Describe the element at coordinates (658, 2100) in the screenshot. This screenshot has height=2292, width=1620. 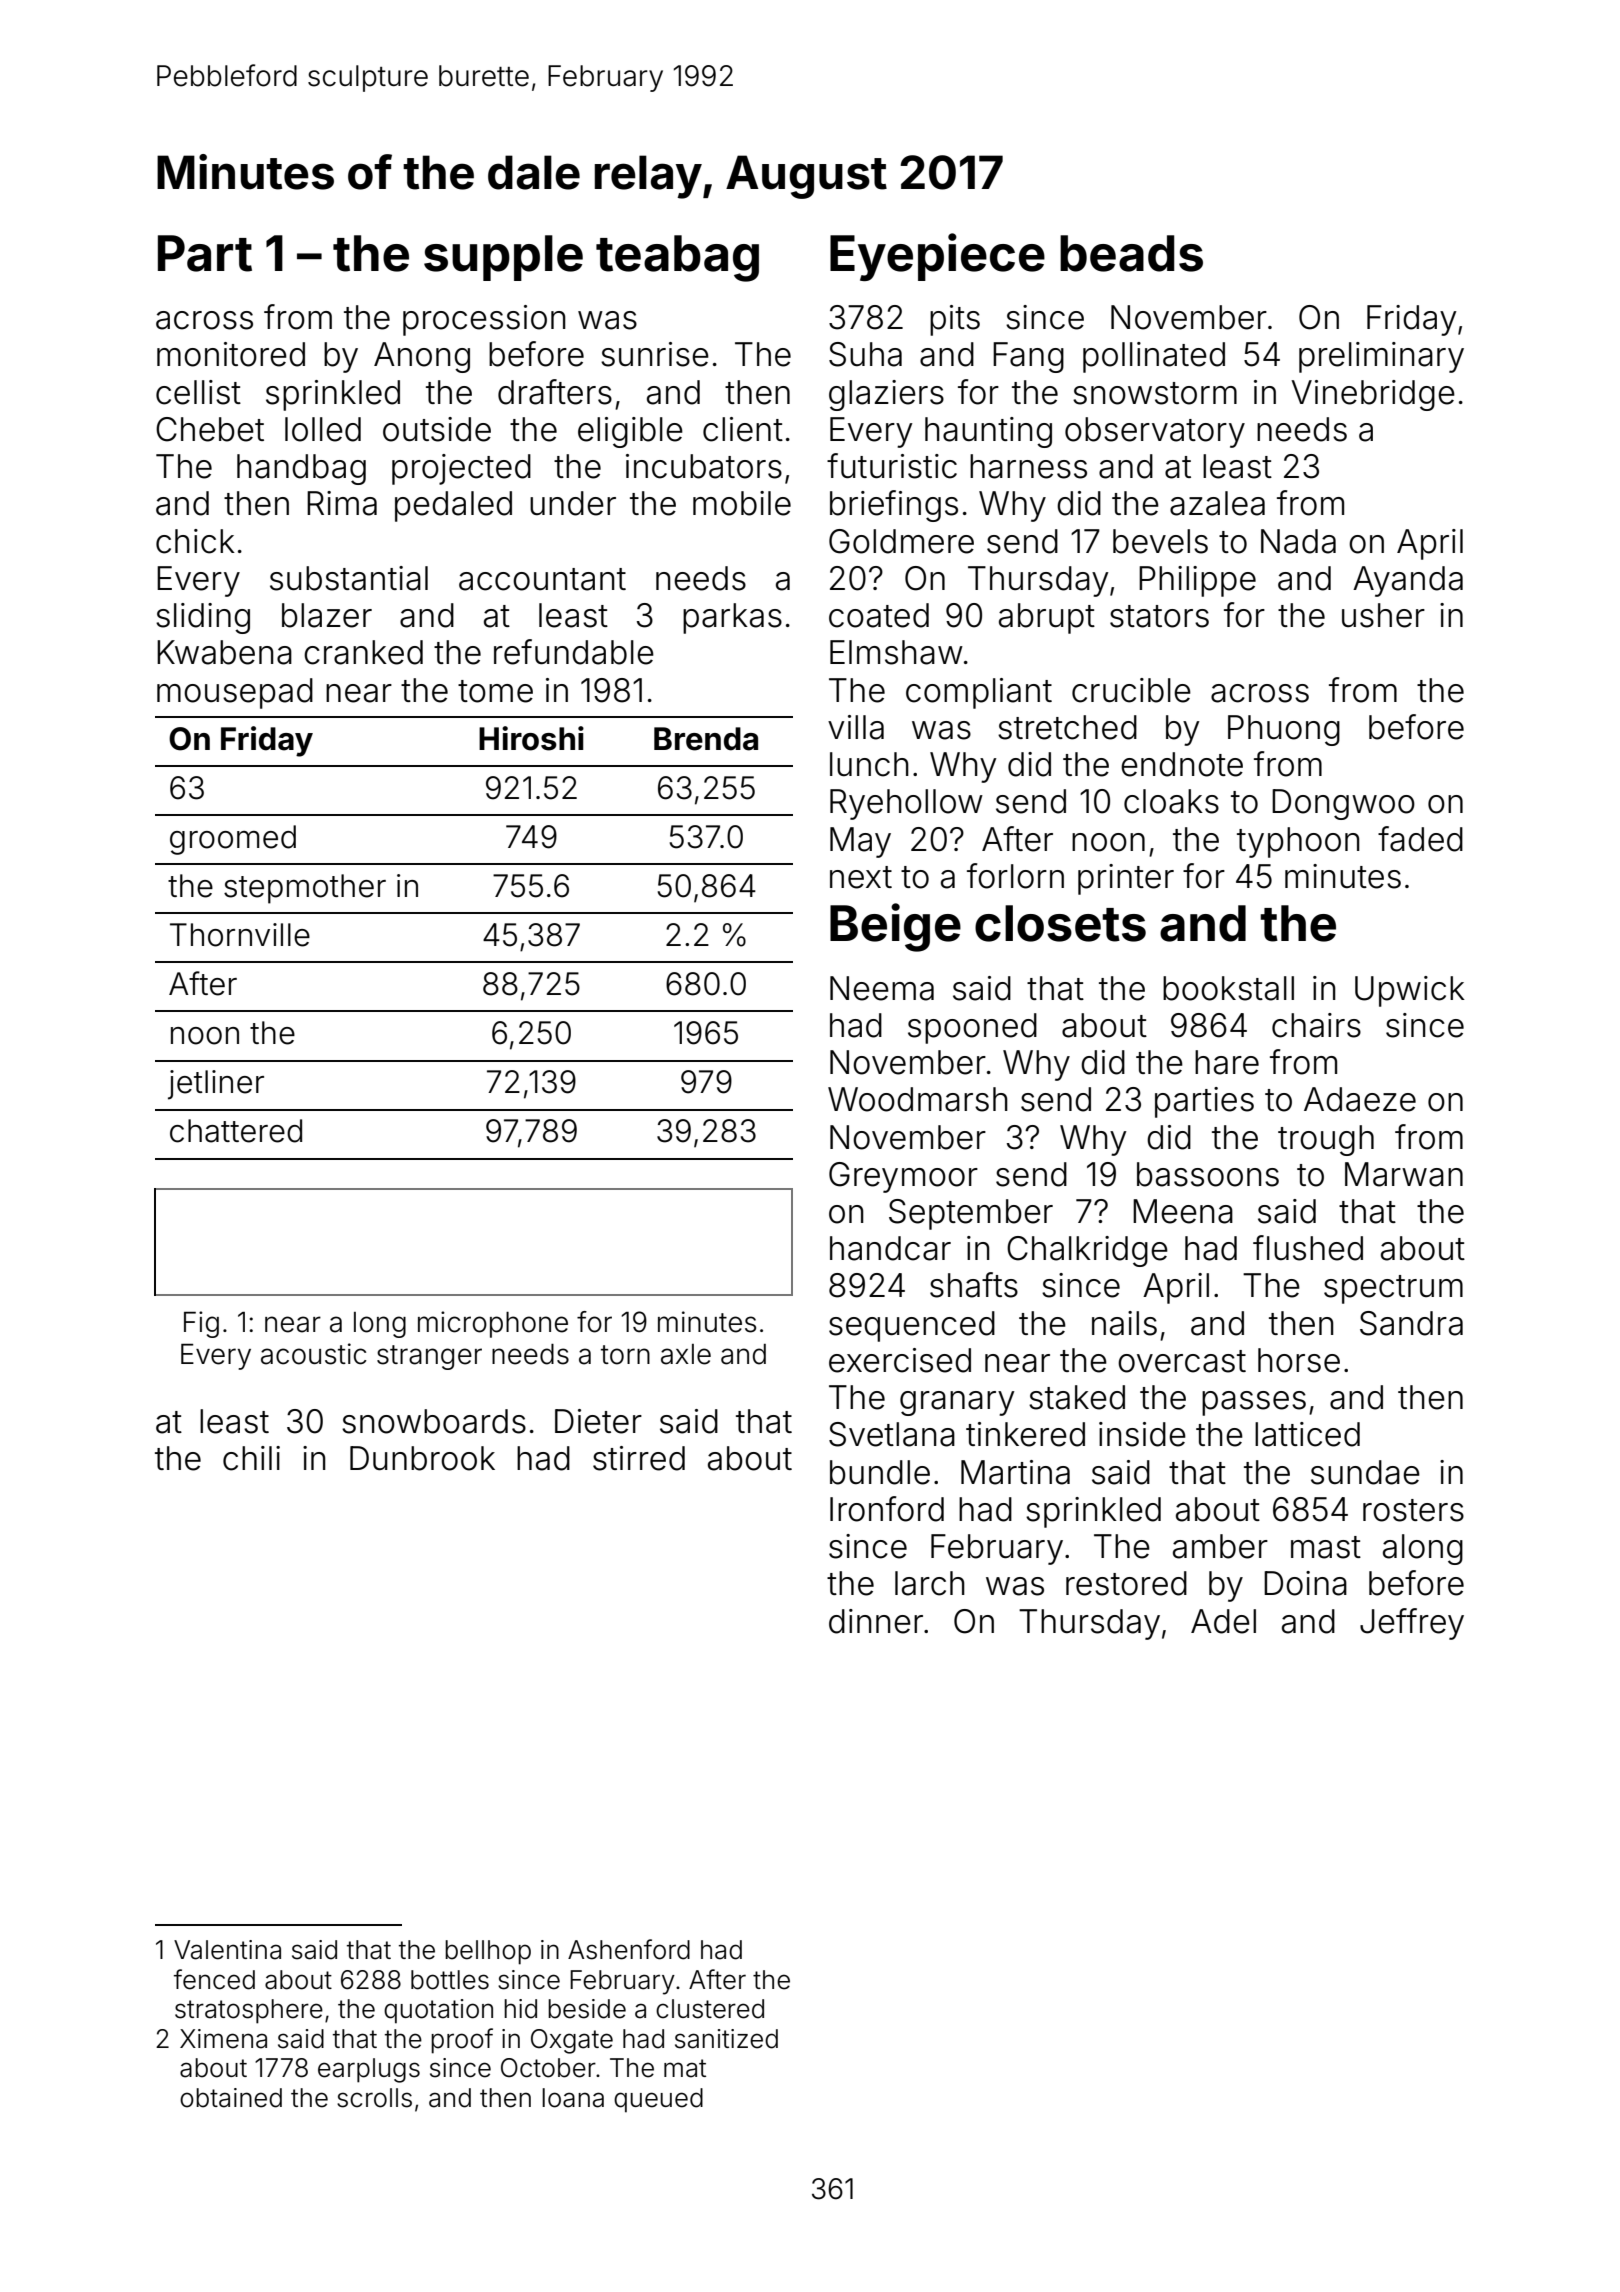
I see `queued` at that location.
